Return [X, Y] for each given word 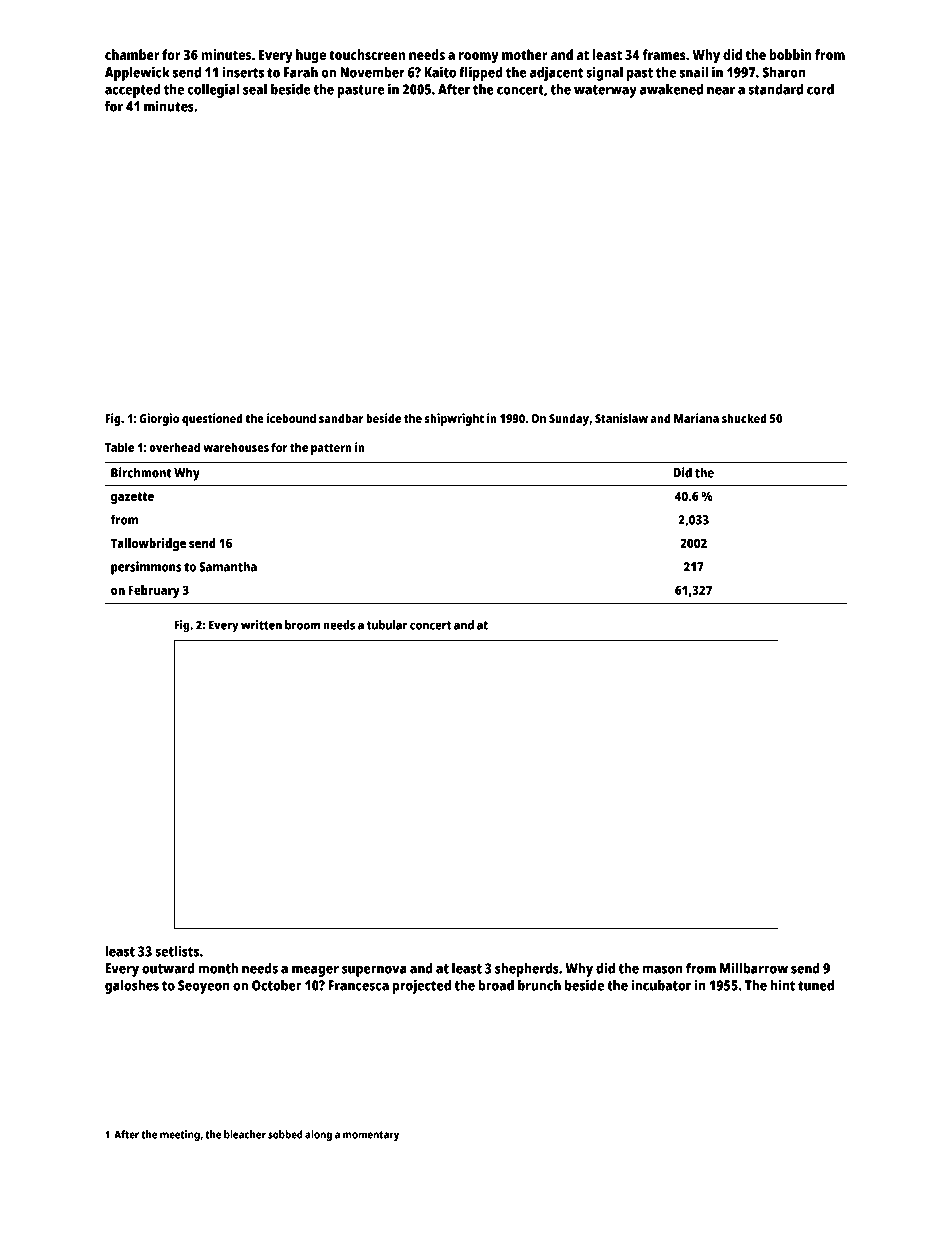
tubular [387, 625]
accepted [132, 91]
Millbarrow [754, 968]
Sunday [569, 419]
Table [119, 447]
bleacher [245, 1134]
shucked [744, 418]
